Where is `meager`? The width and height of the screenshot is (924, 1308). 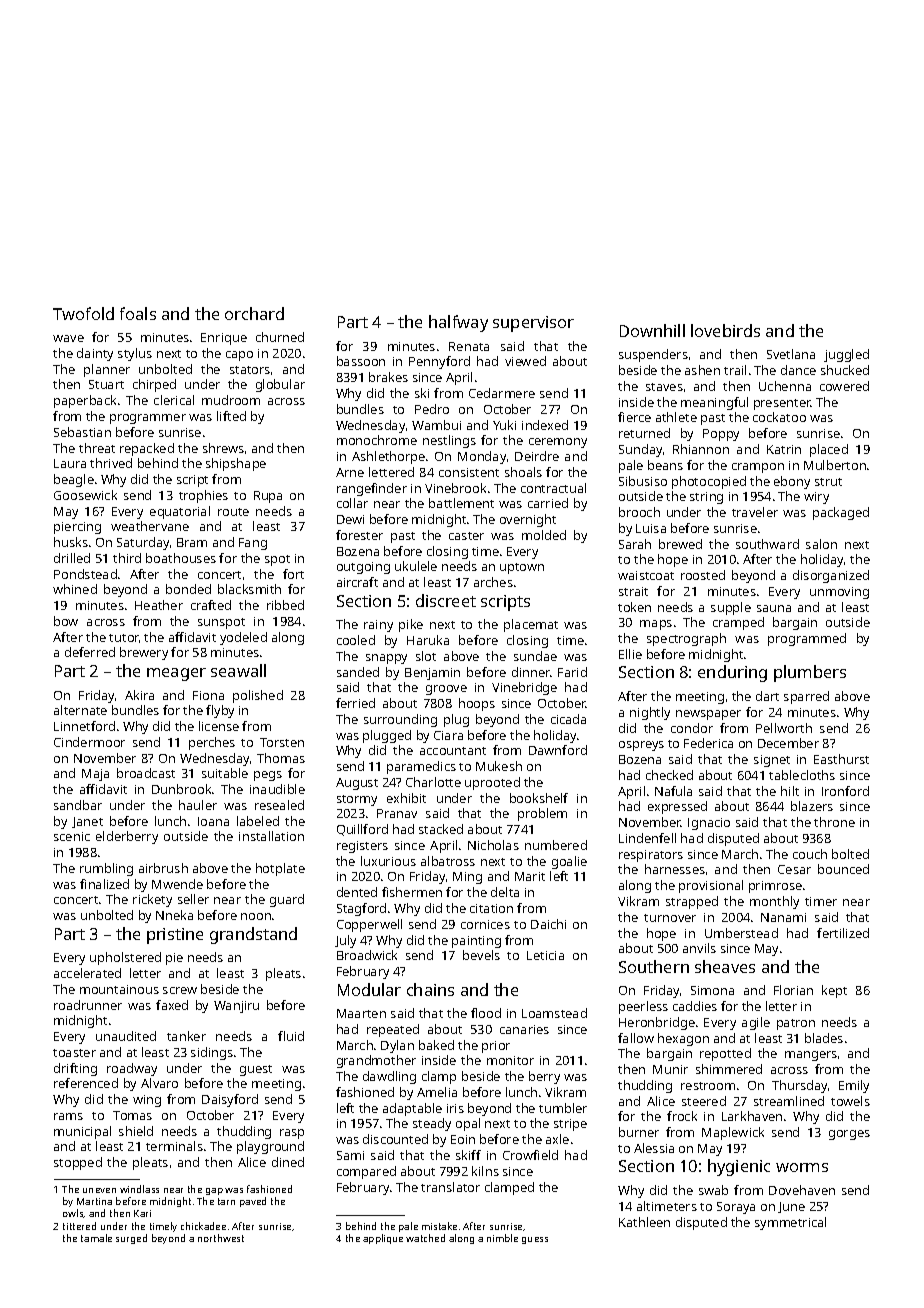 meager is located at coordinates (176, 674).
